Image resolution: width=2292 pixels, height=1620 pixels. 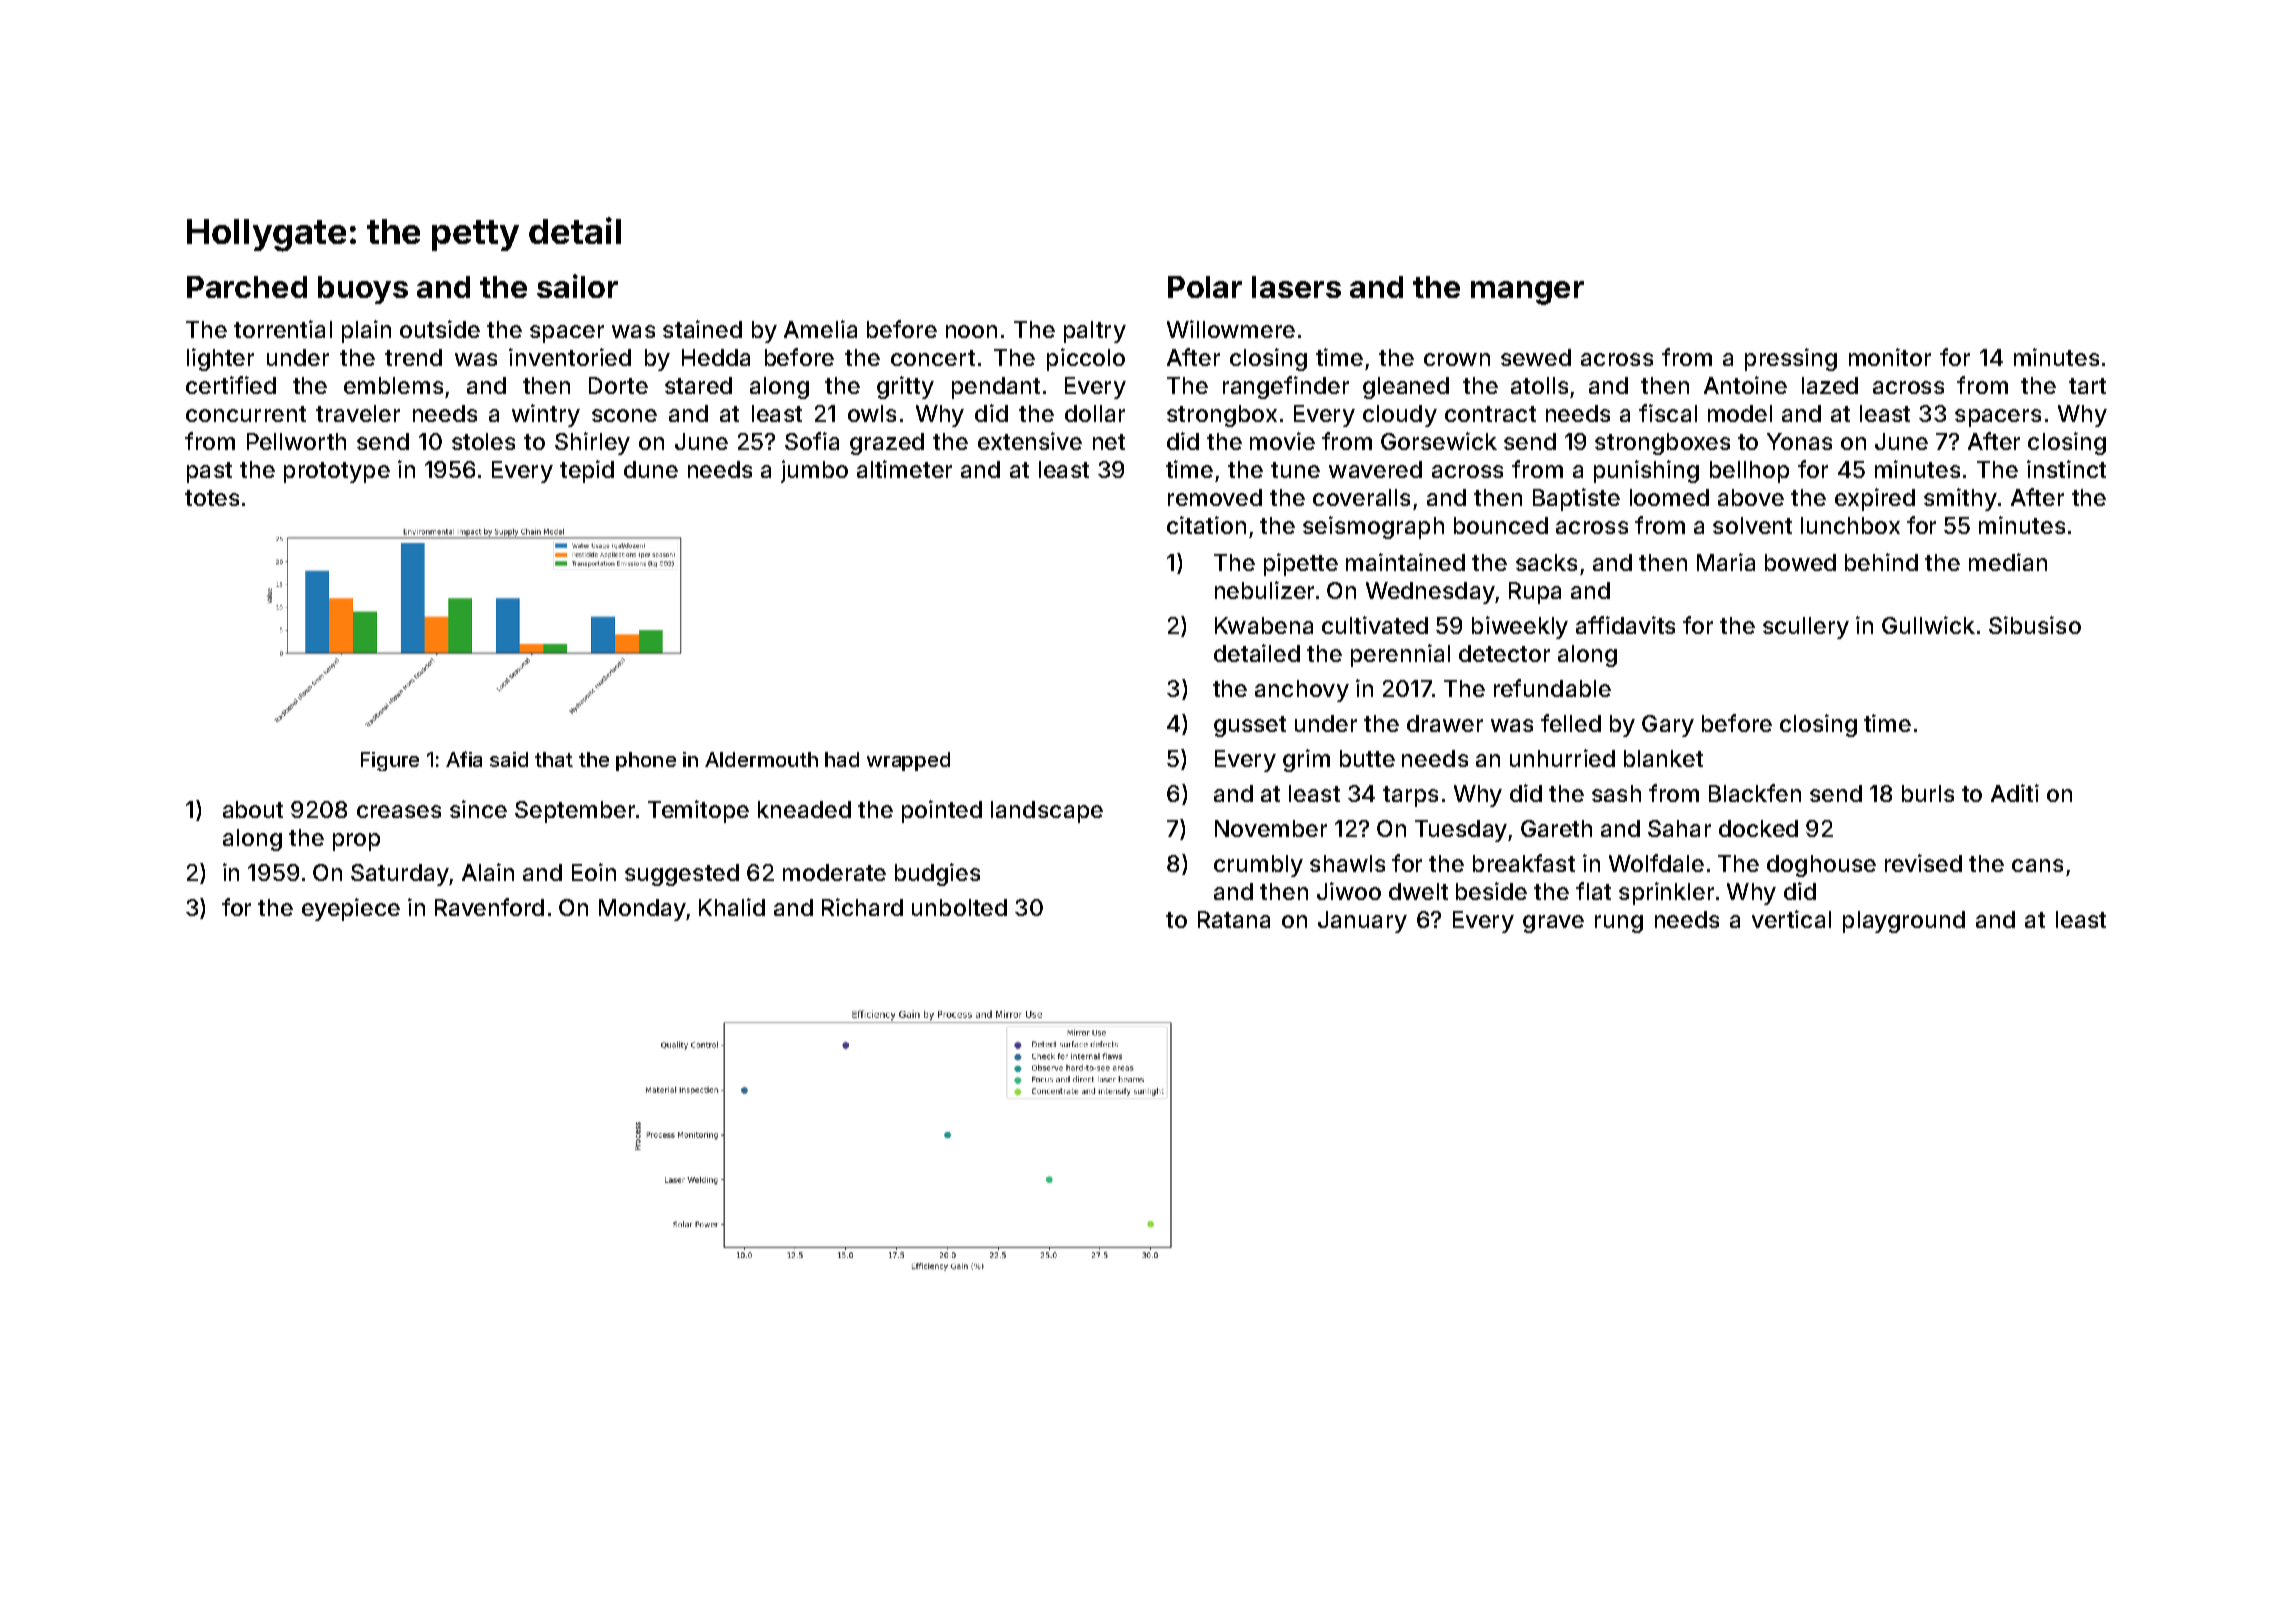 What do you see at coordinates (1264, 625) in the page?
I see `Kwabena` at bounding box center [1264, 625].
